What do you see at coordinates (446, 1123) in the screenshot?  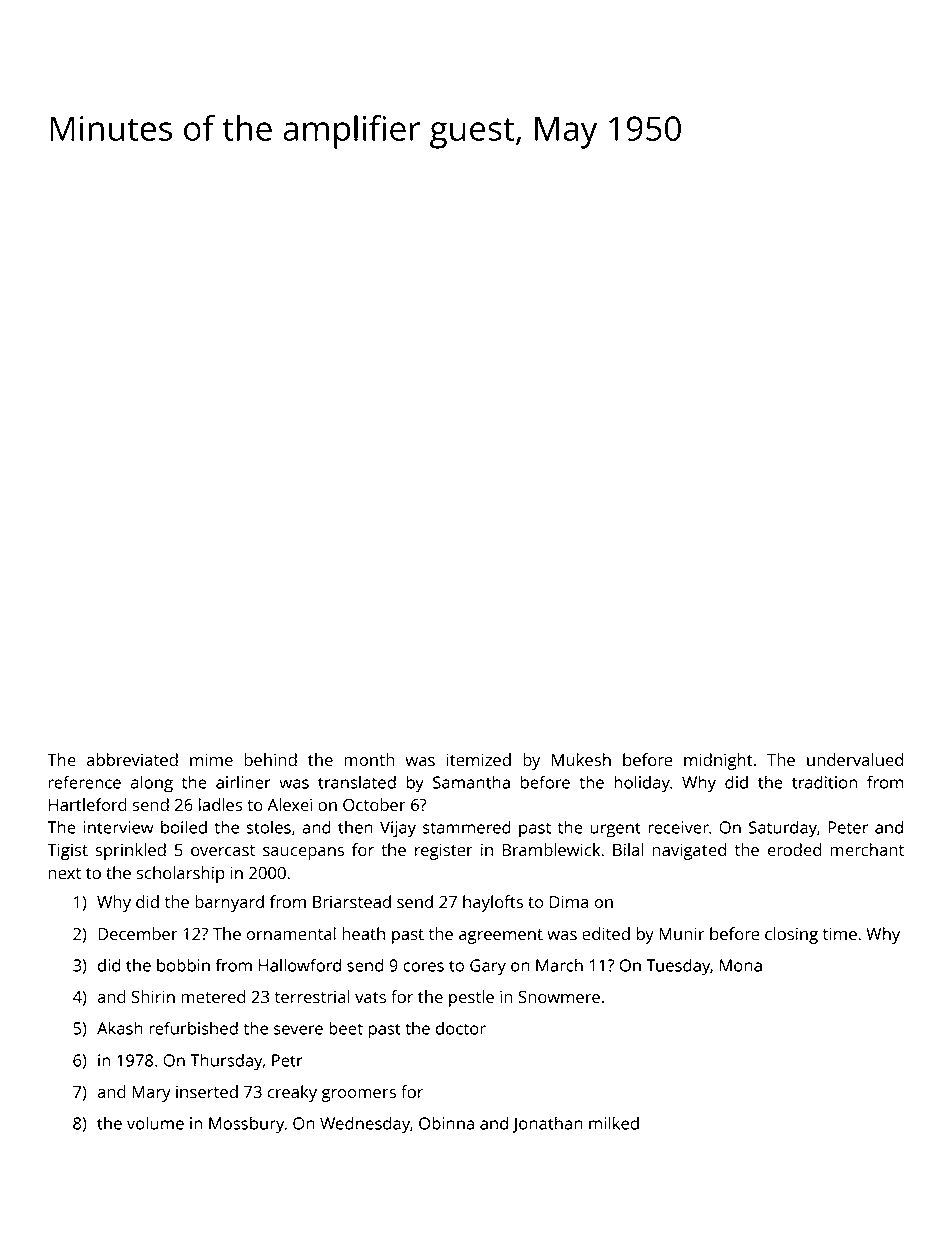 I see `Obinna` at bounding box center [446, 1123].
